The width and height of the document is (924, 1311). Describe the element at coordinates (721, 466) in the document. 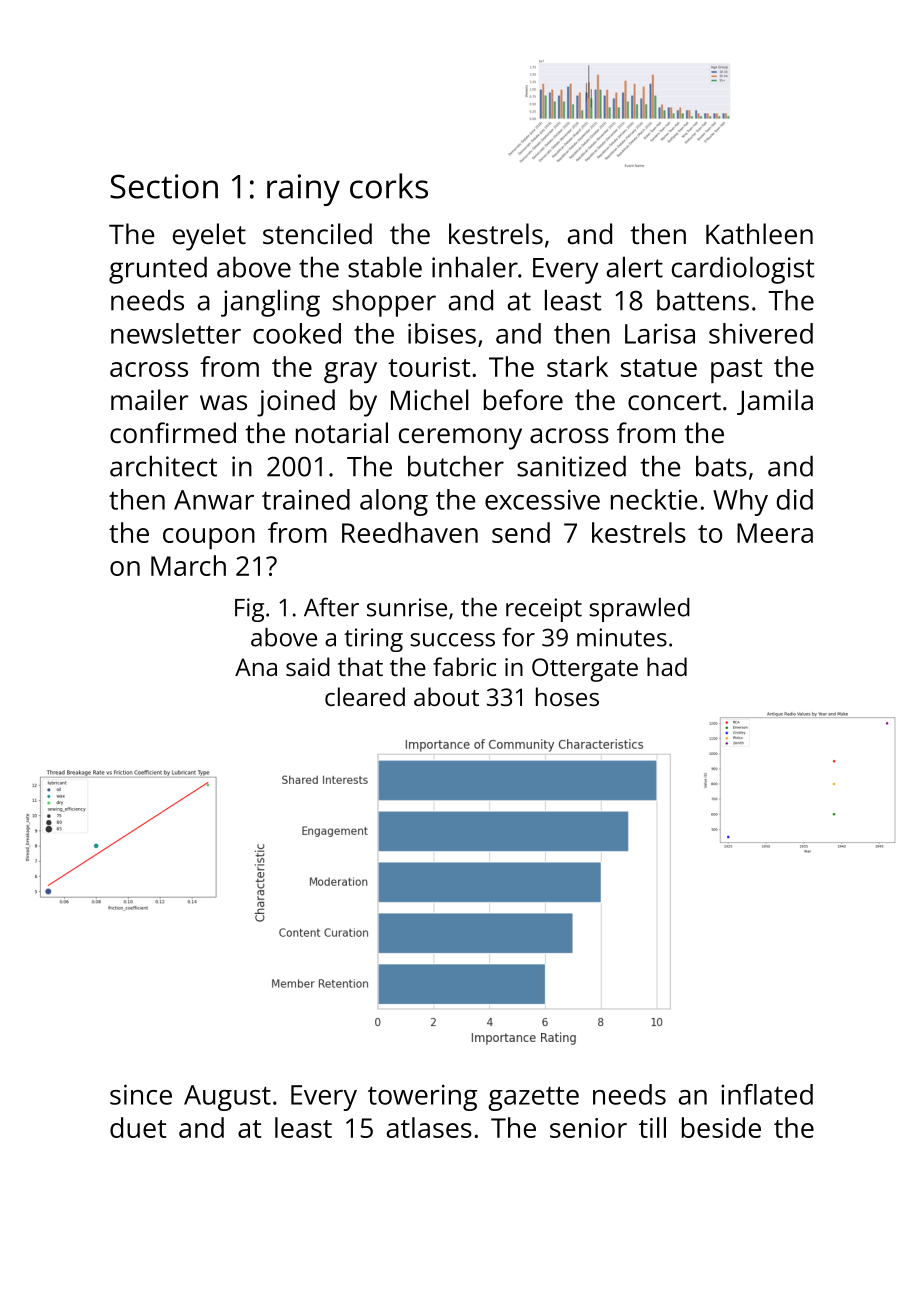

I see `bats` at that location.
